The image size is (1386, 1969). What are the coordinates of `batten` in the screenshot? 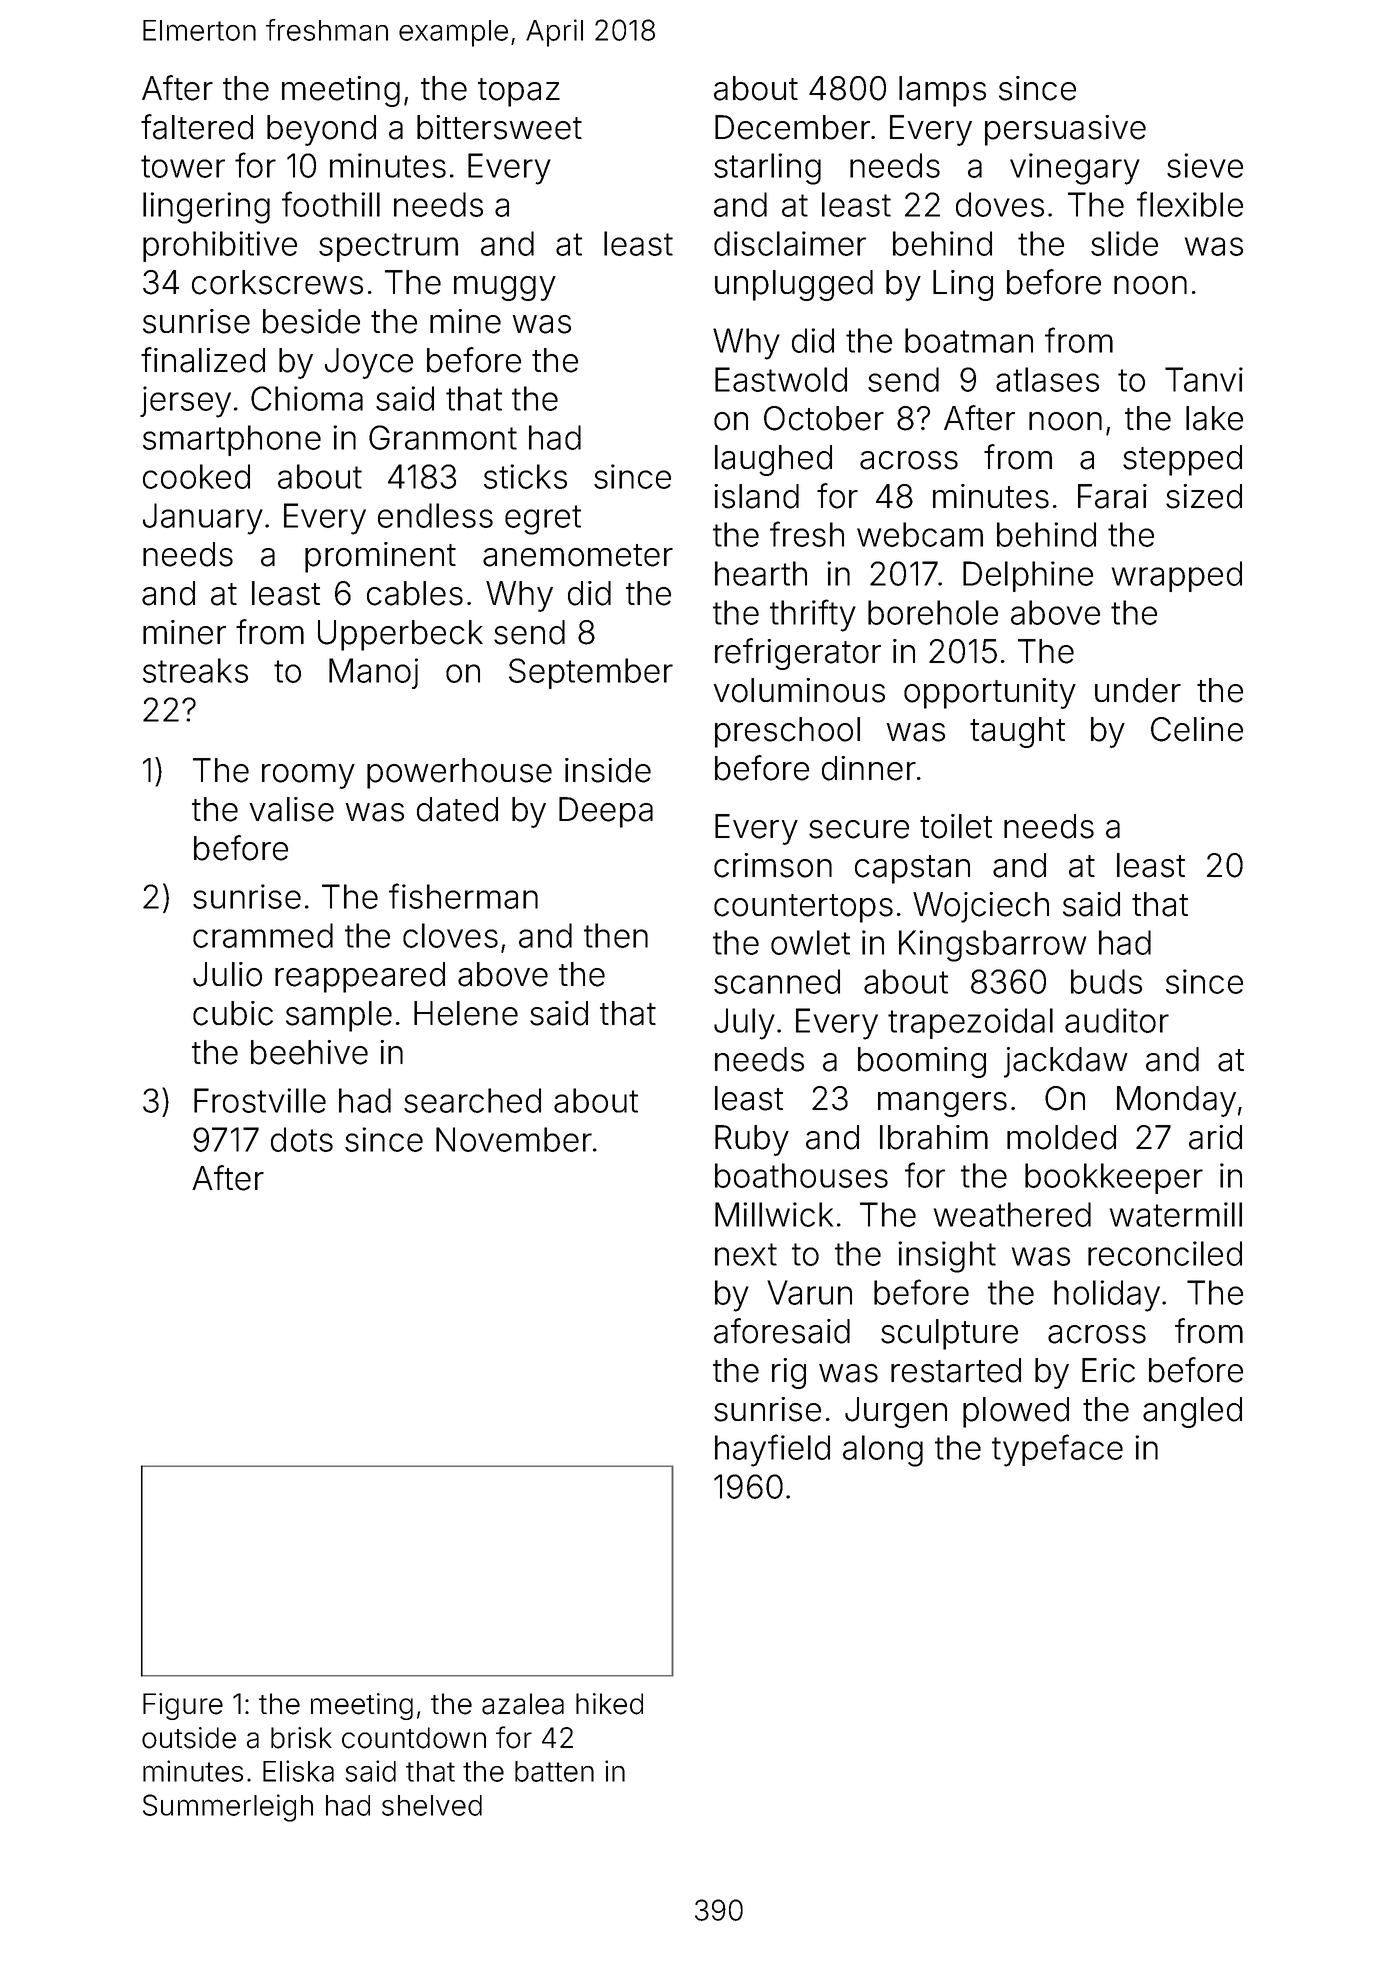 It's located at (554, 1771).
